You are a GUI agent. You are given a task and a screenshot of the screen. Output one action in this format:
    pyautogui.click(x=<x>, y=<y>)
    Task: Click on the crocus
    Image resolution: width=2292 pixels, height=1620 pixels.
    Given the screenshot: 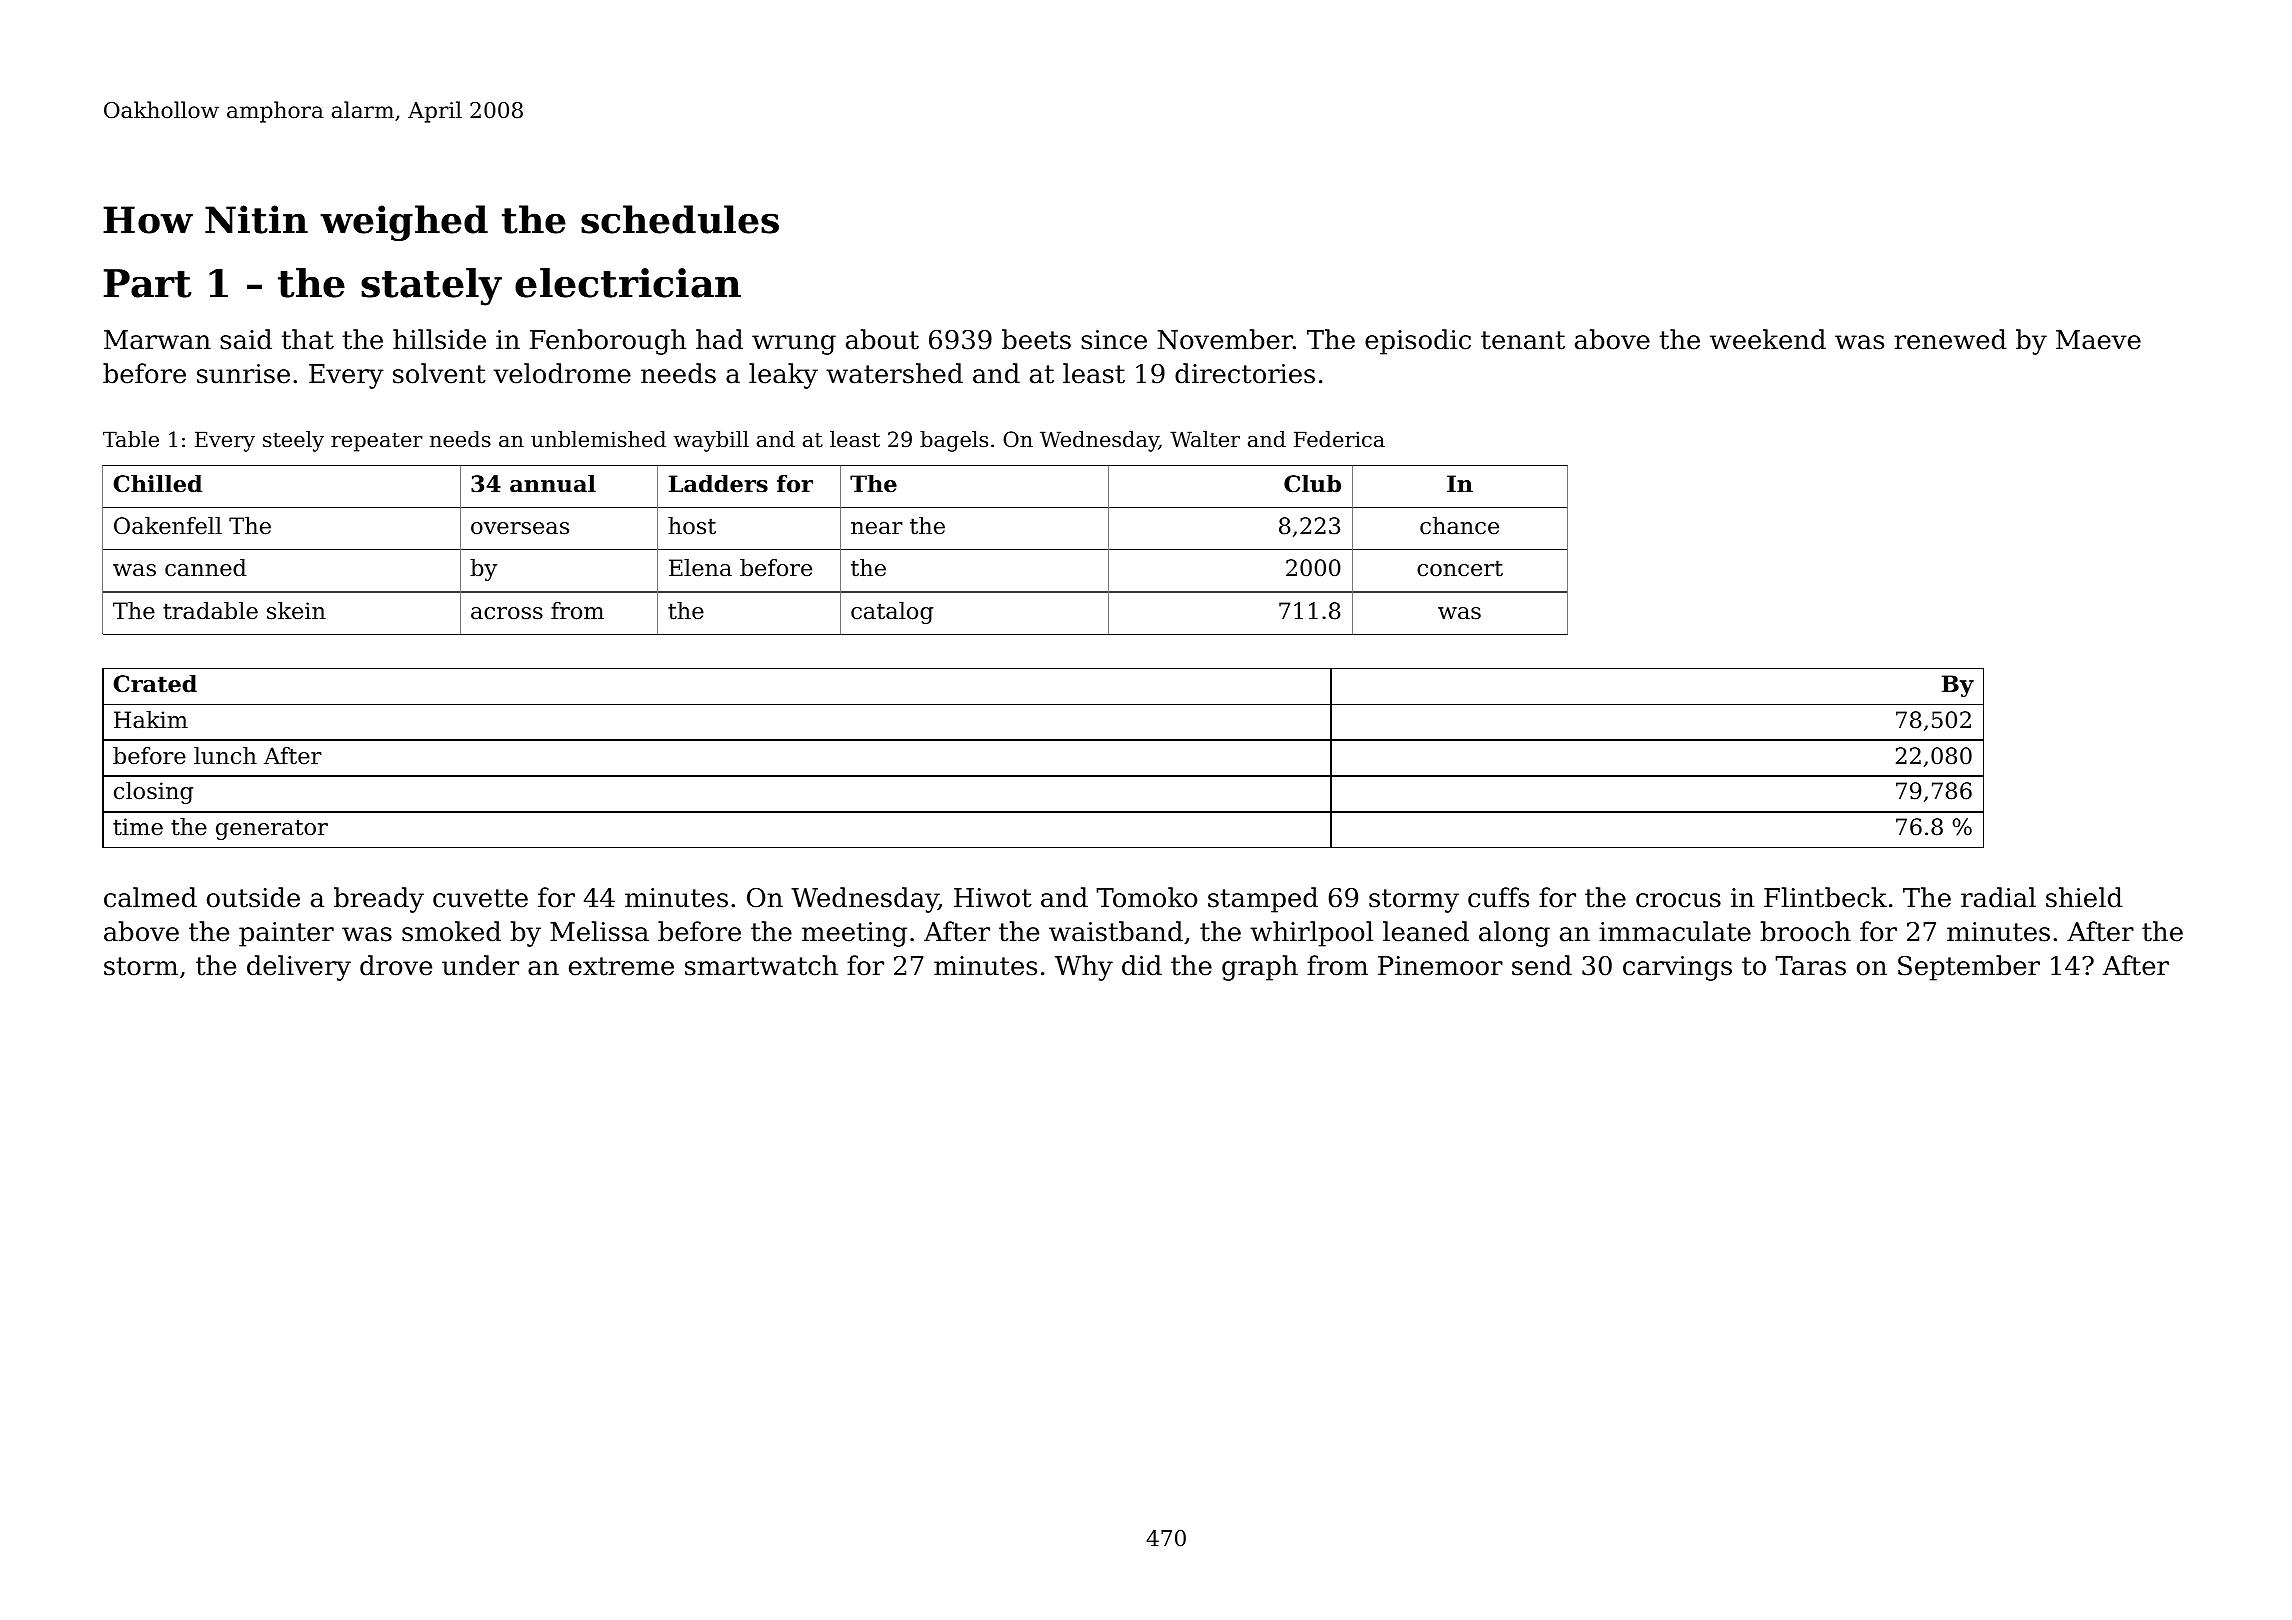 What is the action you would take?
    pyautogui.click(x=1678, y=900)
